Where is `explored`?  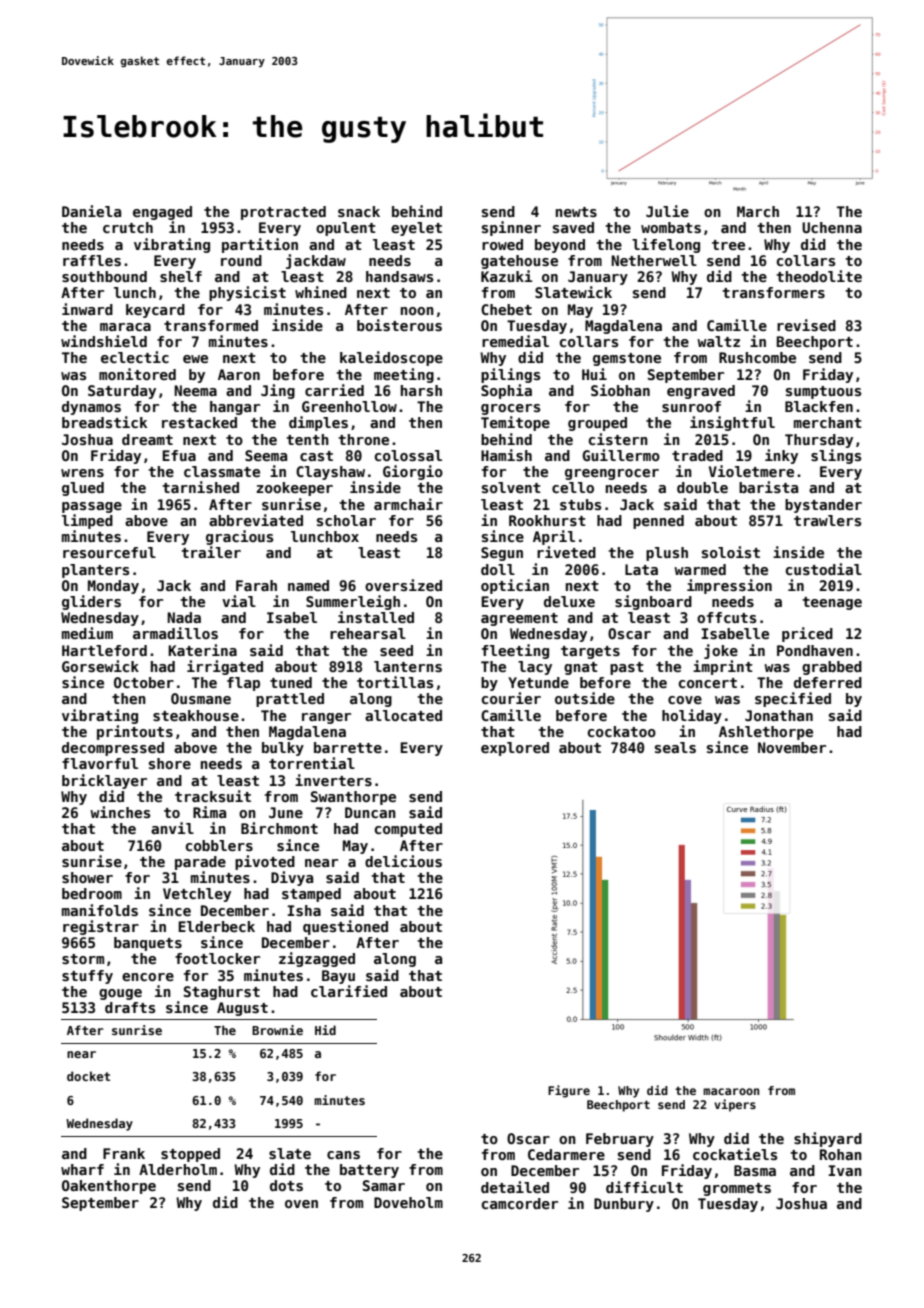
explored is located at coordinates (515, 749).
